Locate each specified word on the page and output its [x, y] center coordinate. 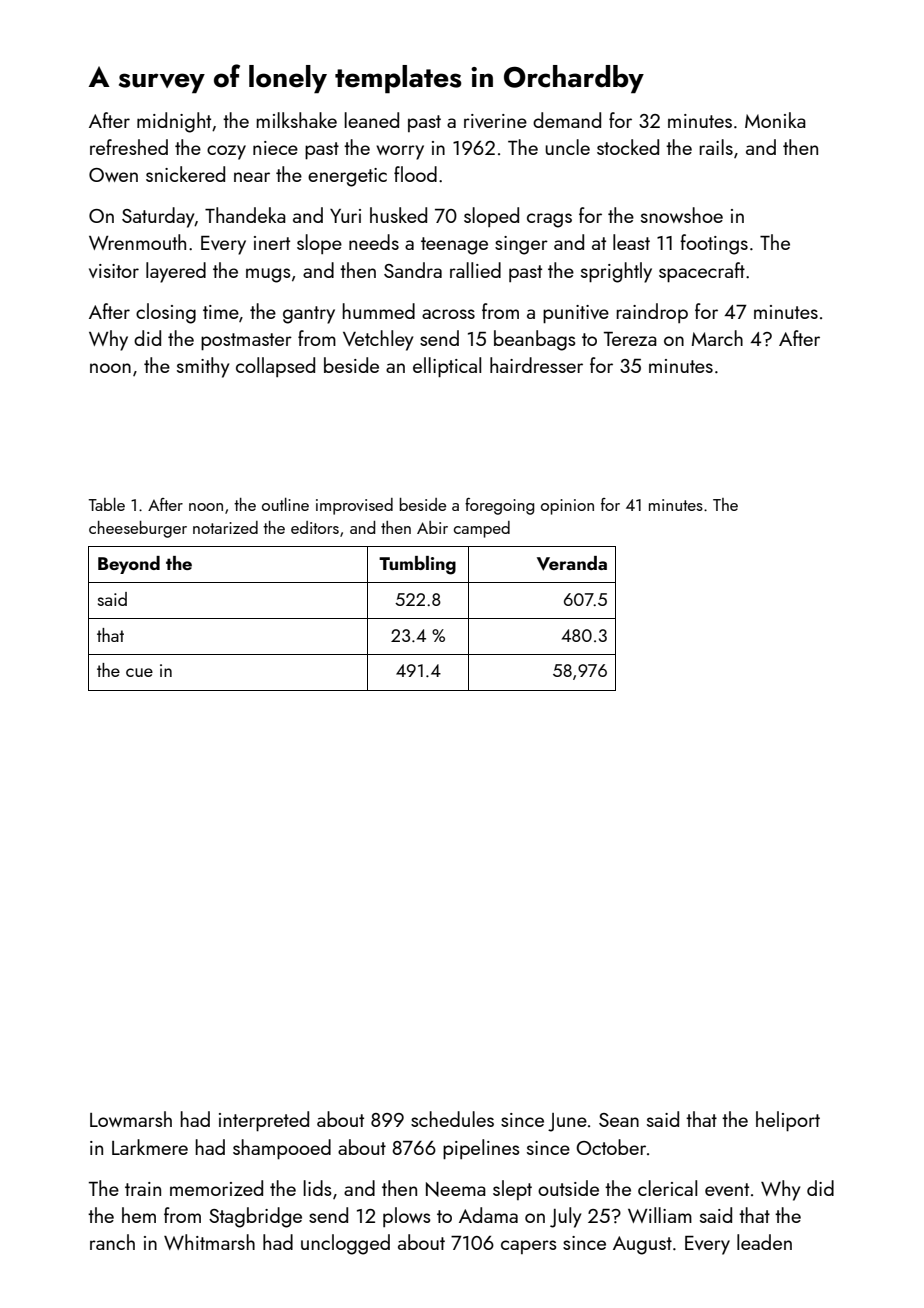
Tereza [630, 339]
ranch [112, 1242]
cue [139, 672]
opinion [567, 507]
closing [166, 313]
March [717, 338]
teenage [454, 246]
